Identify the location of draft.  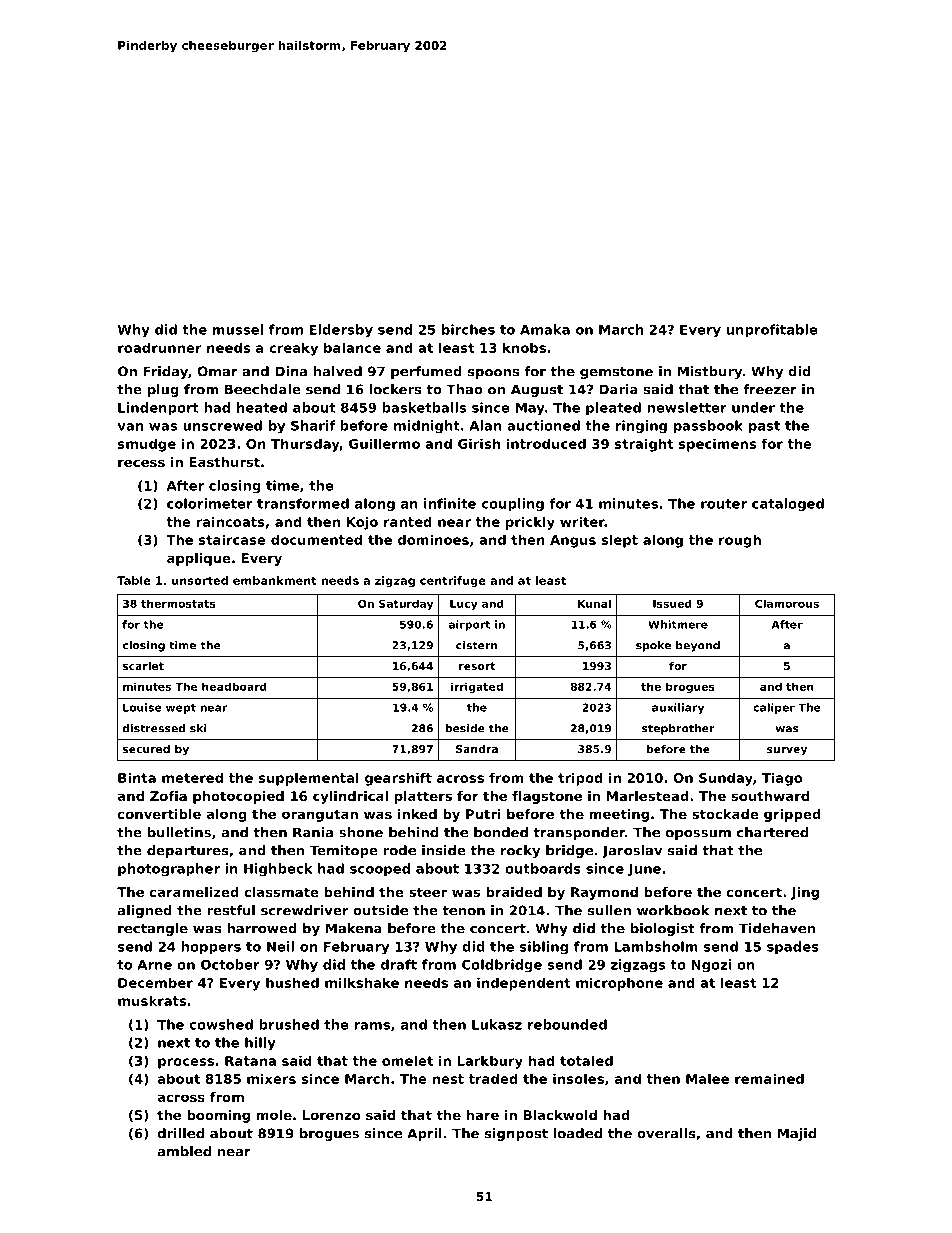
(399, 964).
